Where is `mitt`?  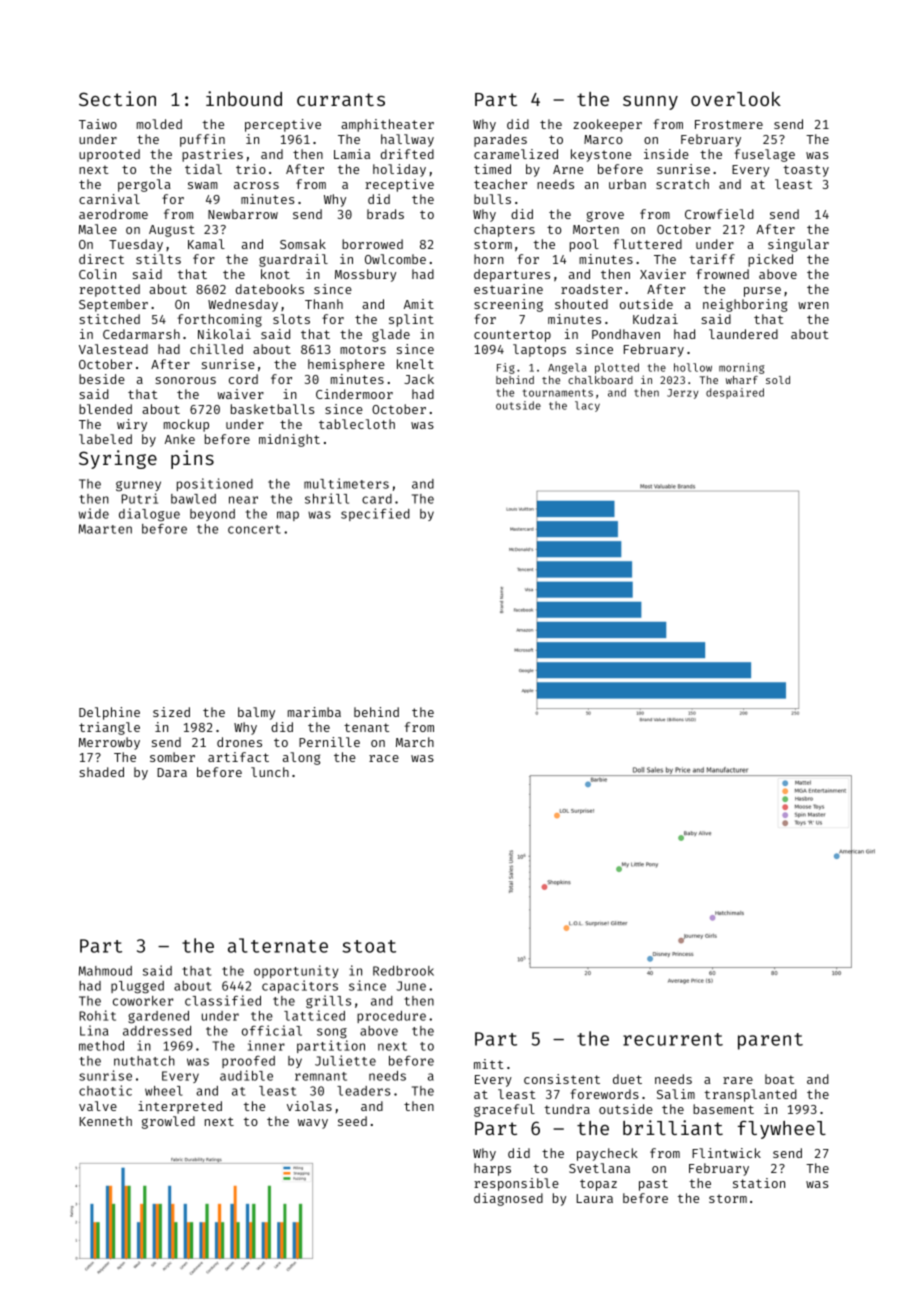
mitt is located at coordinates (489, 1064).
